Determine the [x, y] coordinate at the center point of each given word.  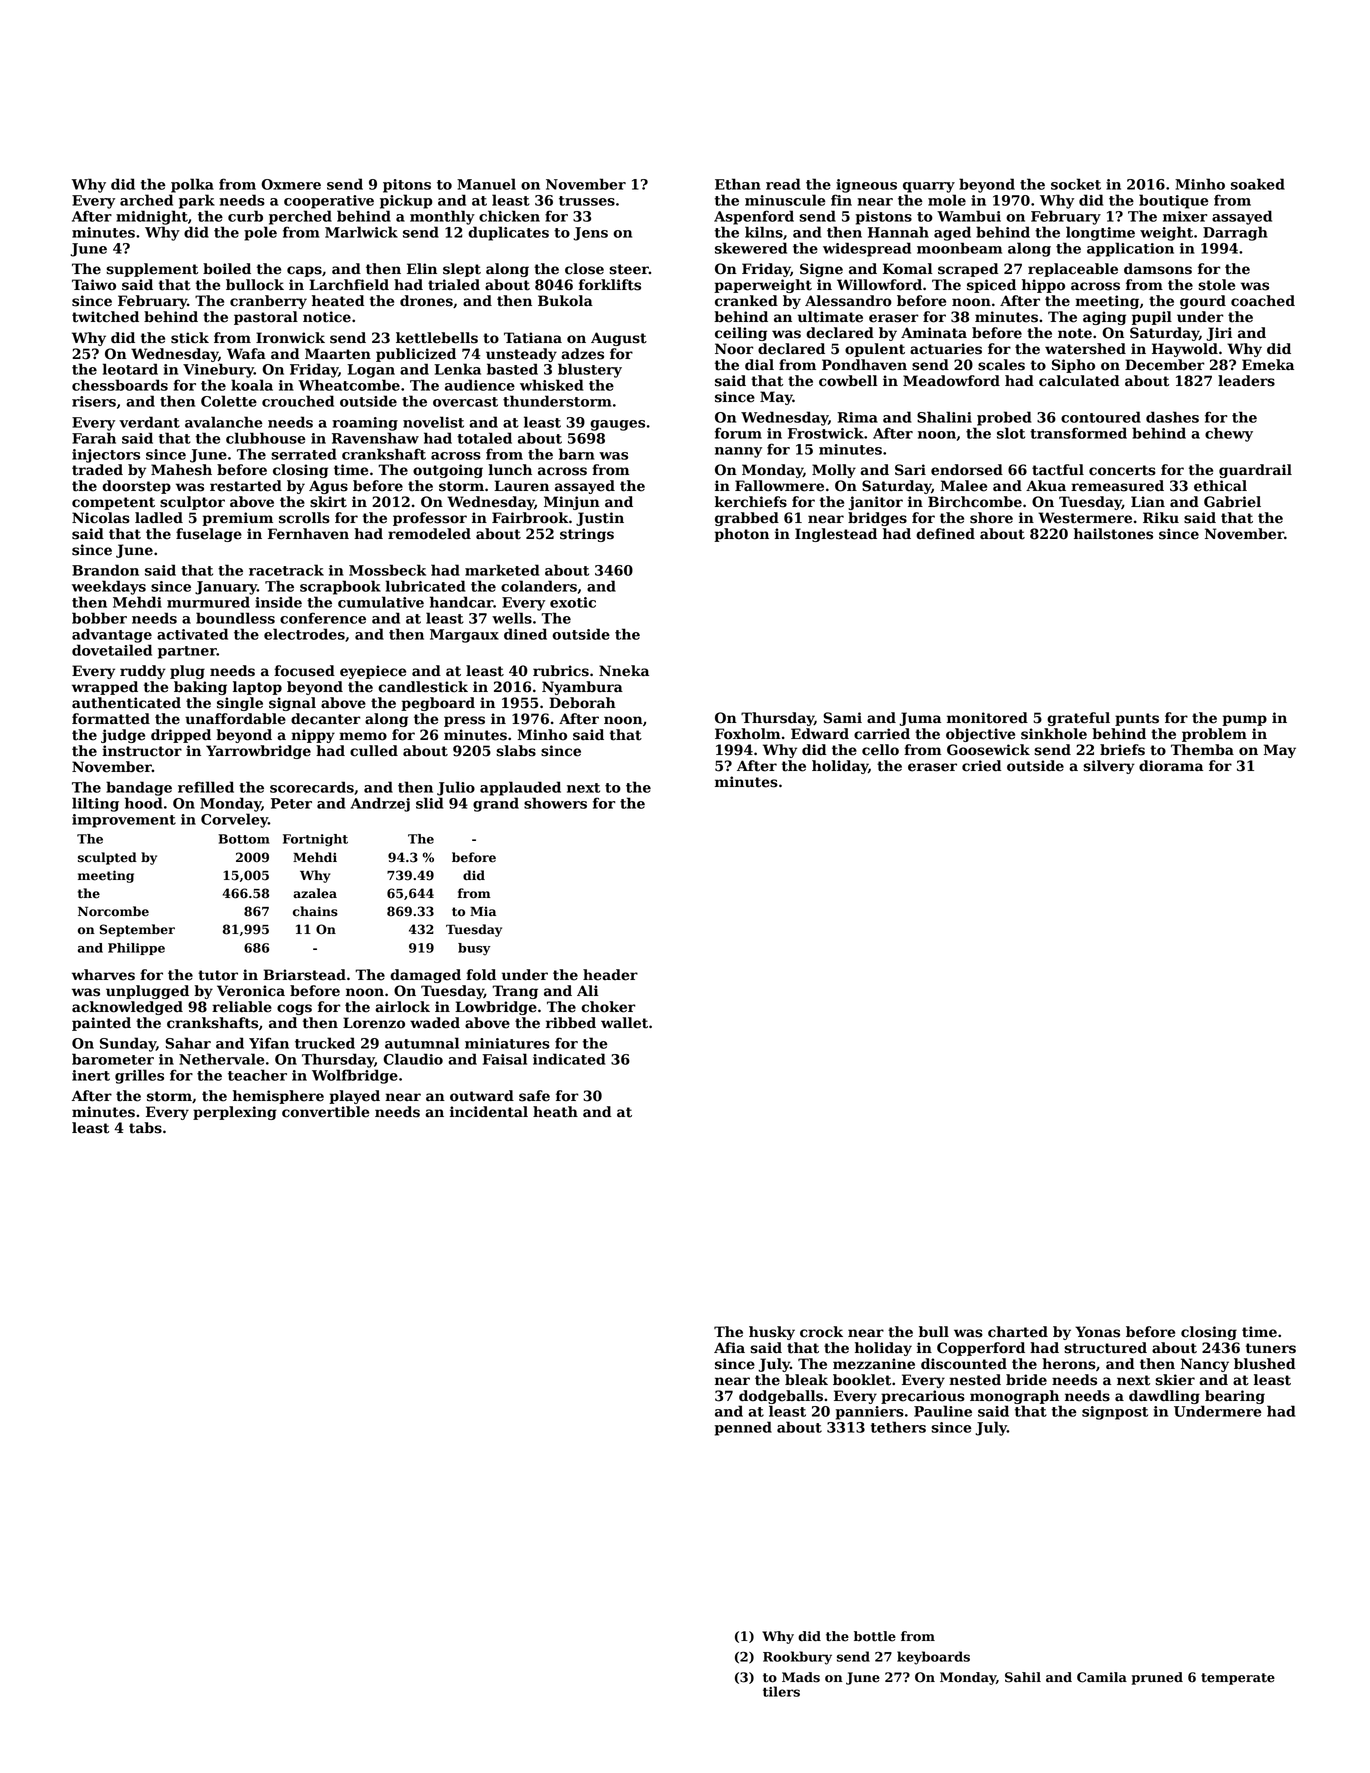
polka [192, 185]
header [610, 975]
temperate [1238, 1679]
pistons [883, 218]
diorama [1171, 766]
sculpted [107, 858]
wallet [624, 1023]
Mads [801, 1677]
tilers [781, 1691]
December [1165, 365]
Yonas [1097, 1332]
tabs [145, 1128]
